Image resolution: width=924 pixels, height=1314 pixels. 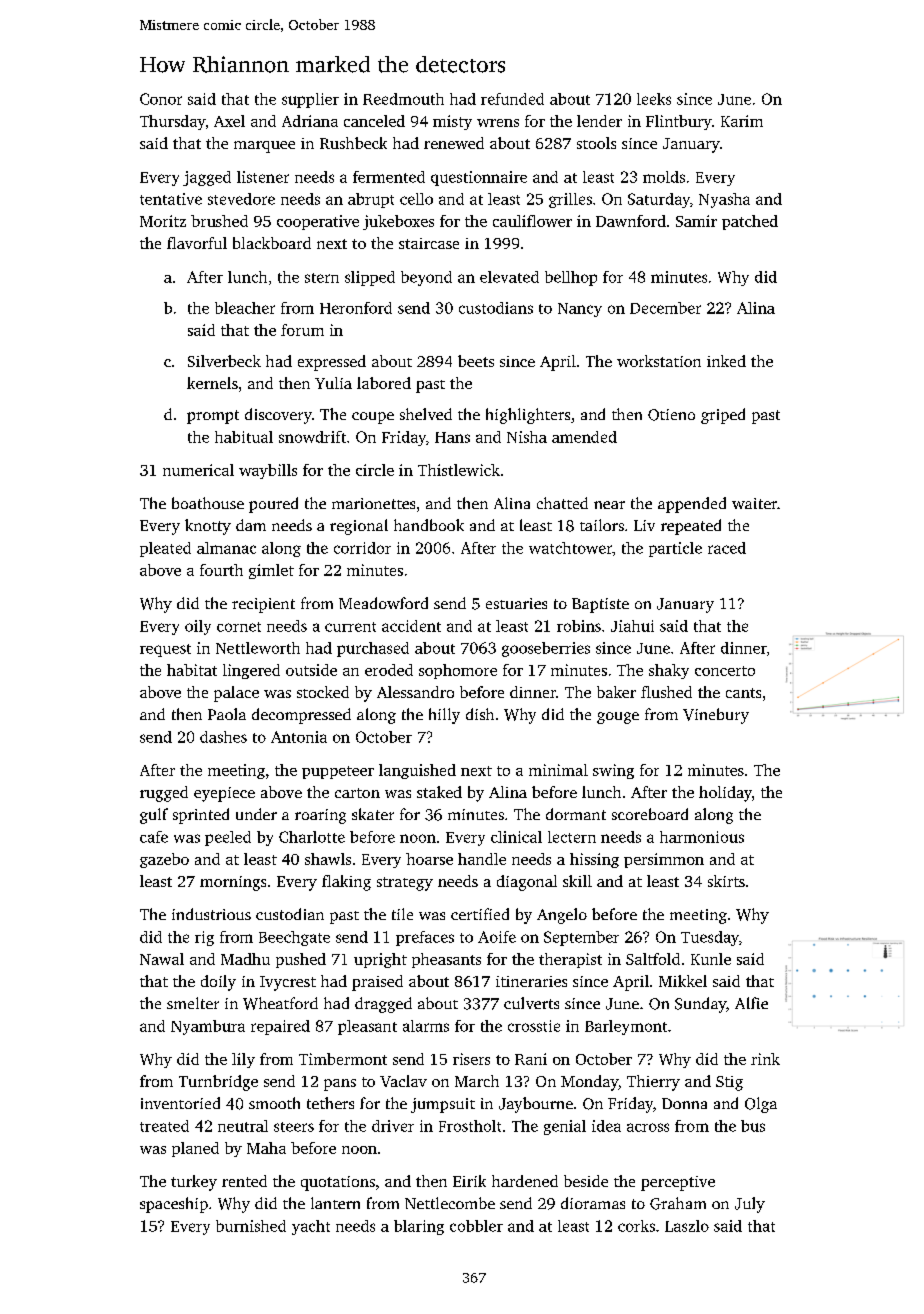 What do you see at coordinates (197, 243) in the screenshot?
I see `flavorful` at bounding box center [197, 243].
